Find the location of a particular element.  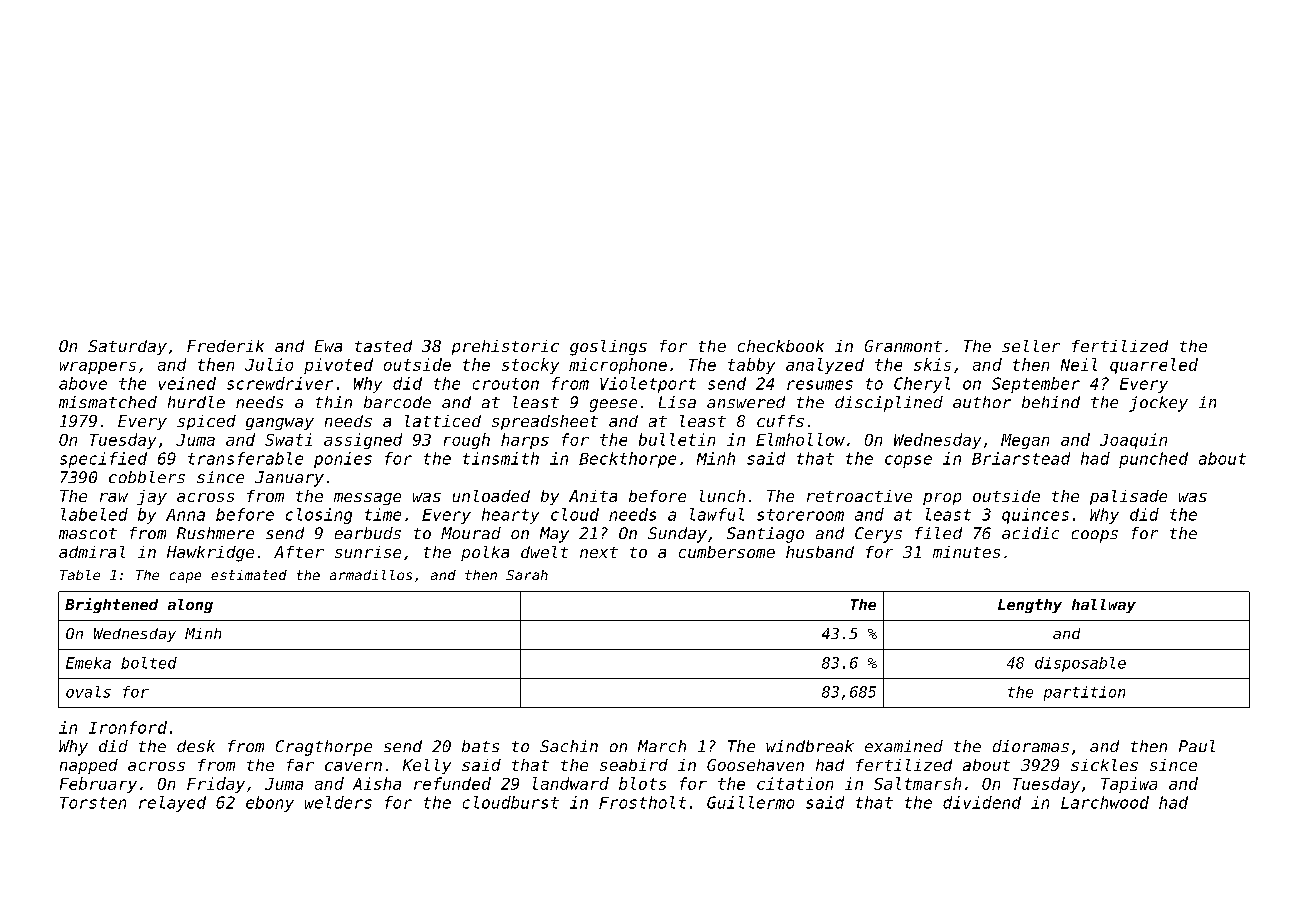

Sunday is located at coordinates (677, 535).
